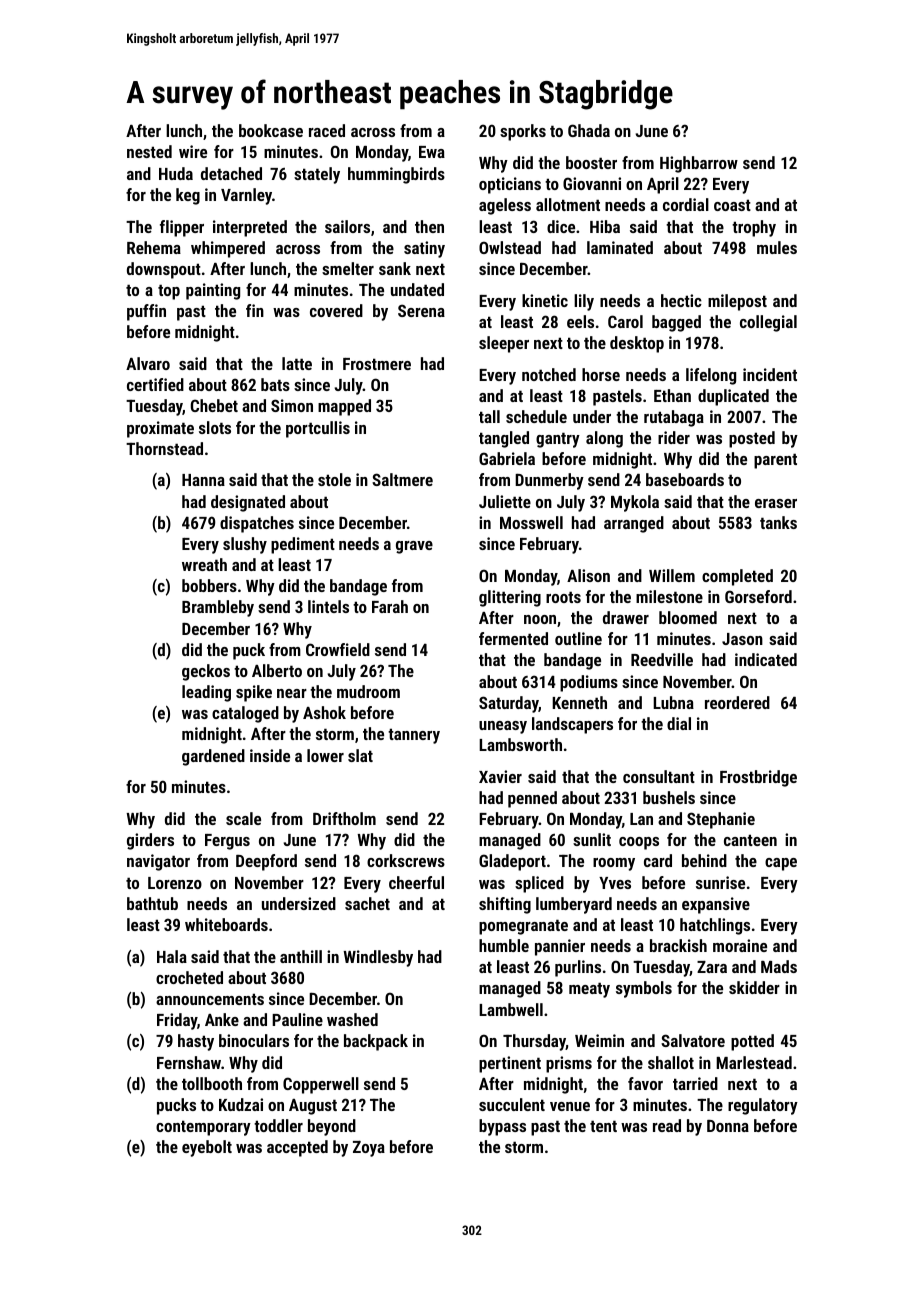 This document has width=924, height=1311. I want to click on Saltmere, so click(402, 479).
